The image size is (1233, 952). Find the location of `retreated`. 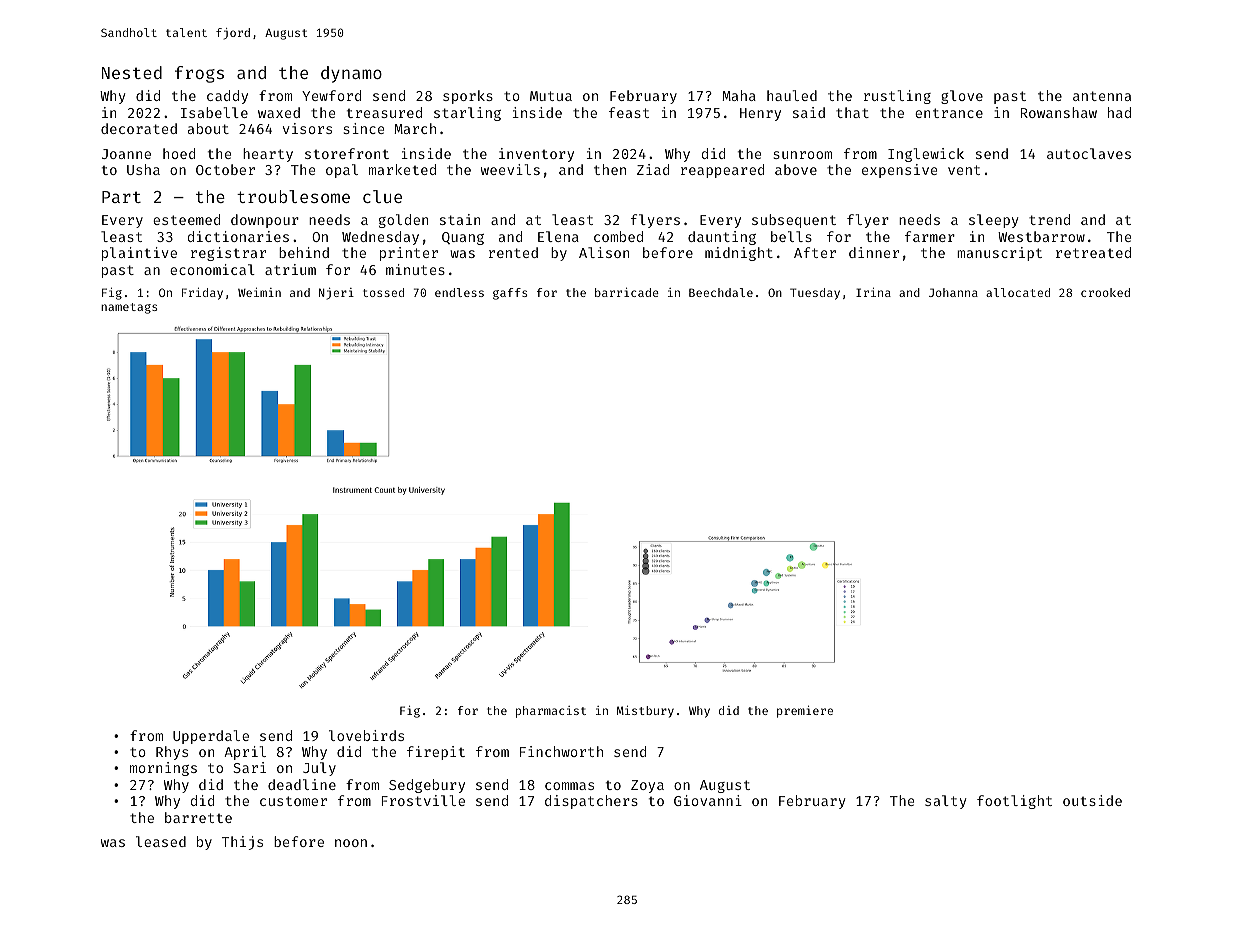

retreated is located at coordinates (1093, 252).
